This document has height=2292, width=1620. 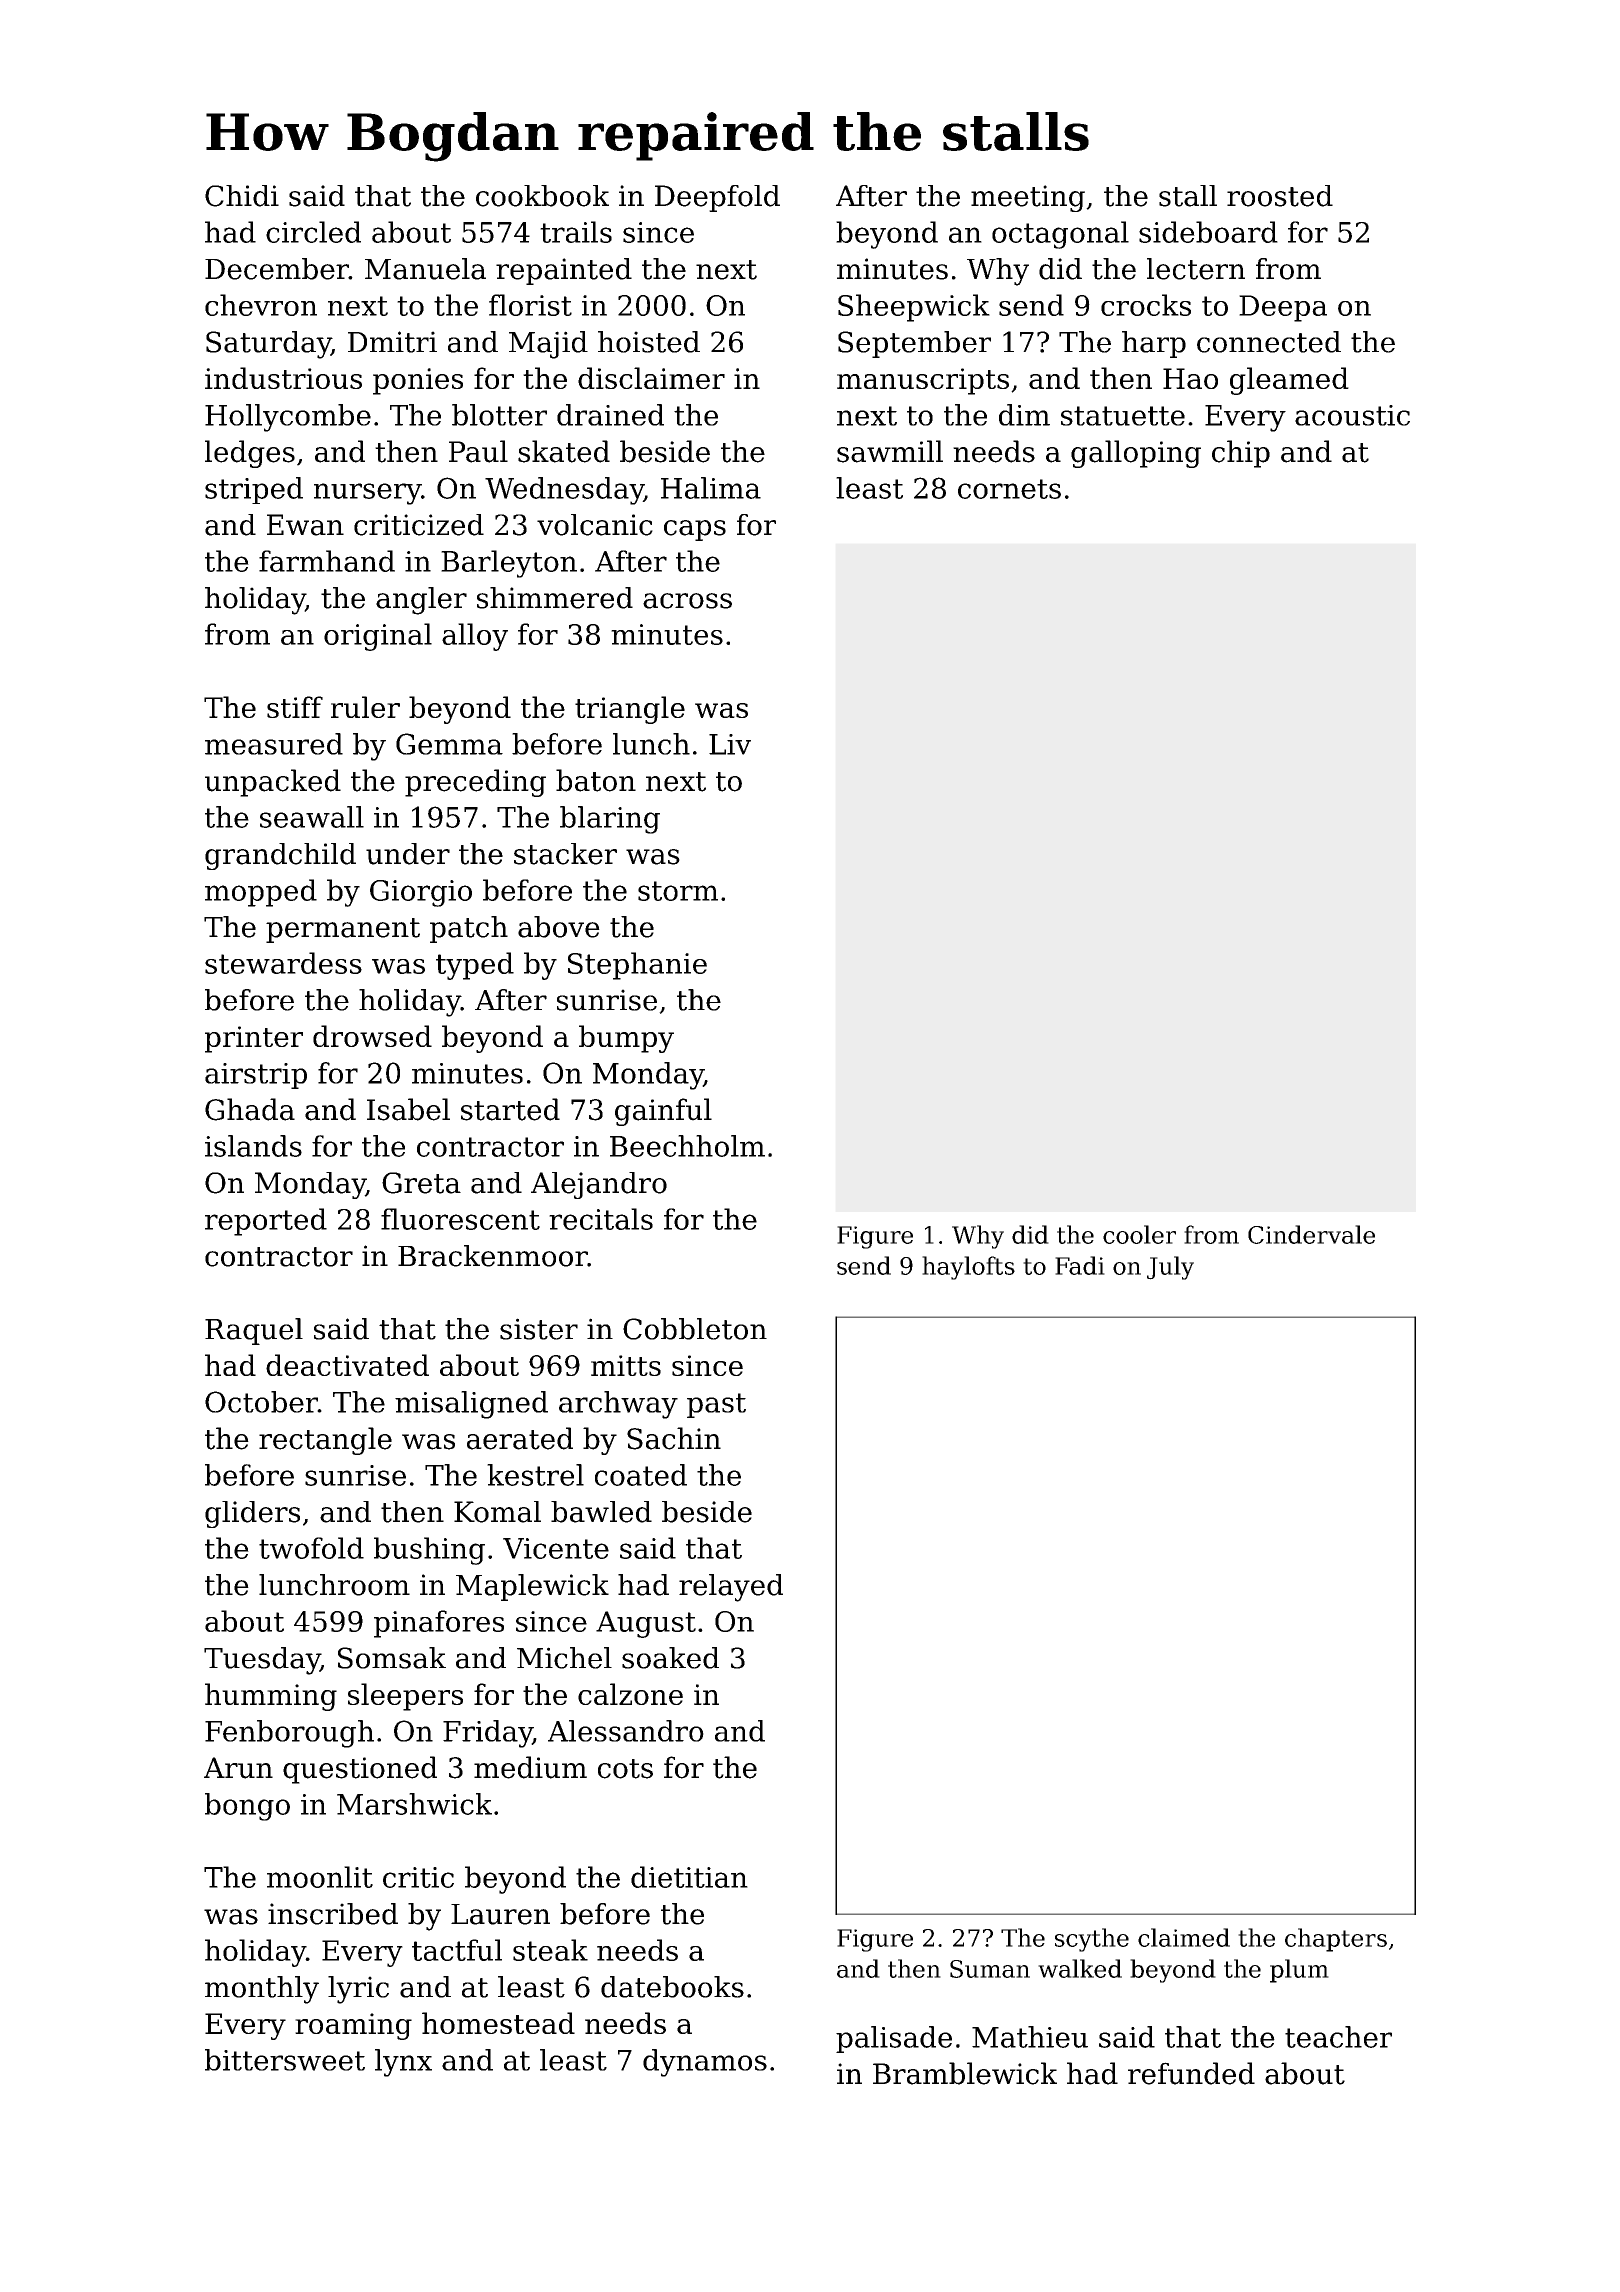 I want to click on Isabel, so click(x=408, y=1109).
